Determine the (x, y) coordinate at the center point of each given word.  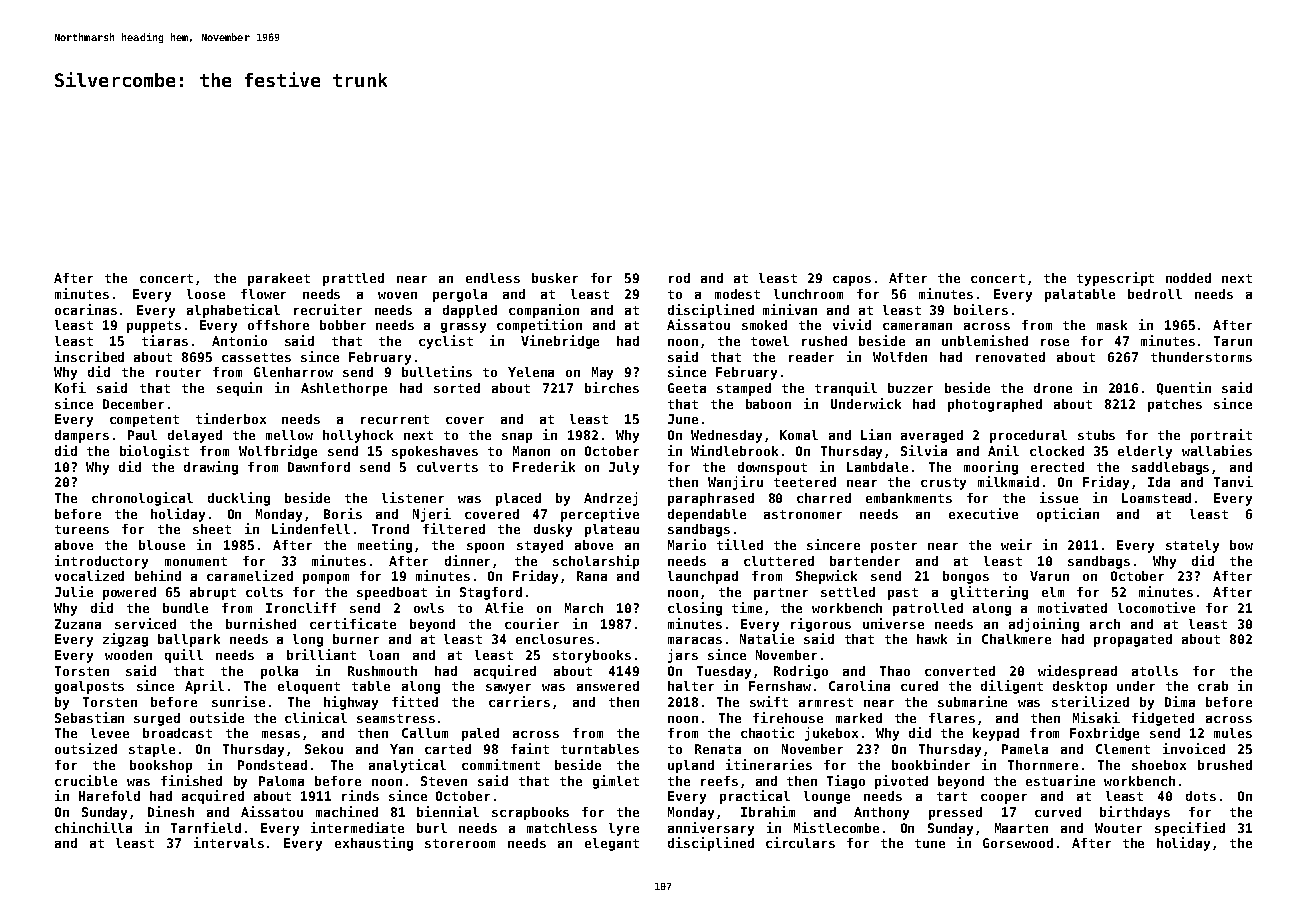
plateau (612, 530)
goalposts (89, 687)
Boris (343, 513)
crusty (943, 484)
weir (1016, 544)
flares (952, 718)
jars (683, 656)
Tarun (1233, 341)
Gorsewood (1018, 843)
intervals (229, 842)
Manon (531, 451)
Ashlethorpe (344, 389)
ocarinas (86, 309)
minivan (790, 309)
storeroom (460, 843)
